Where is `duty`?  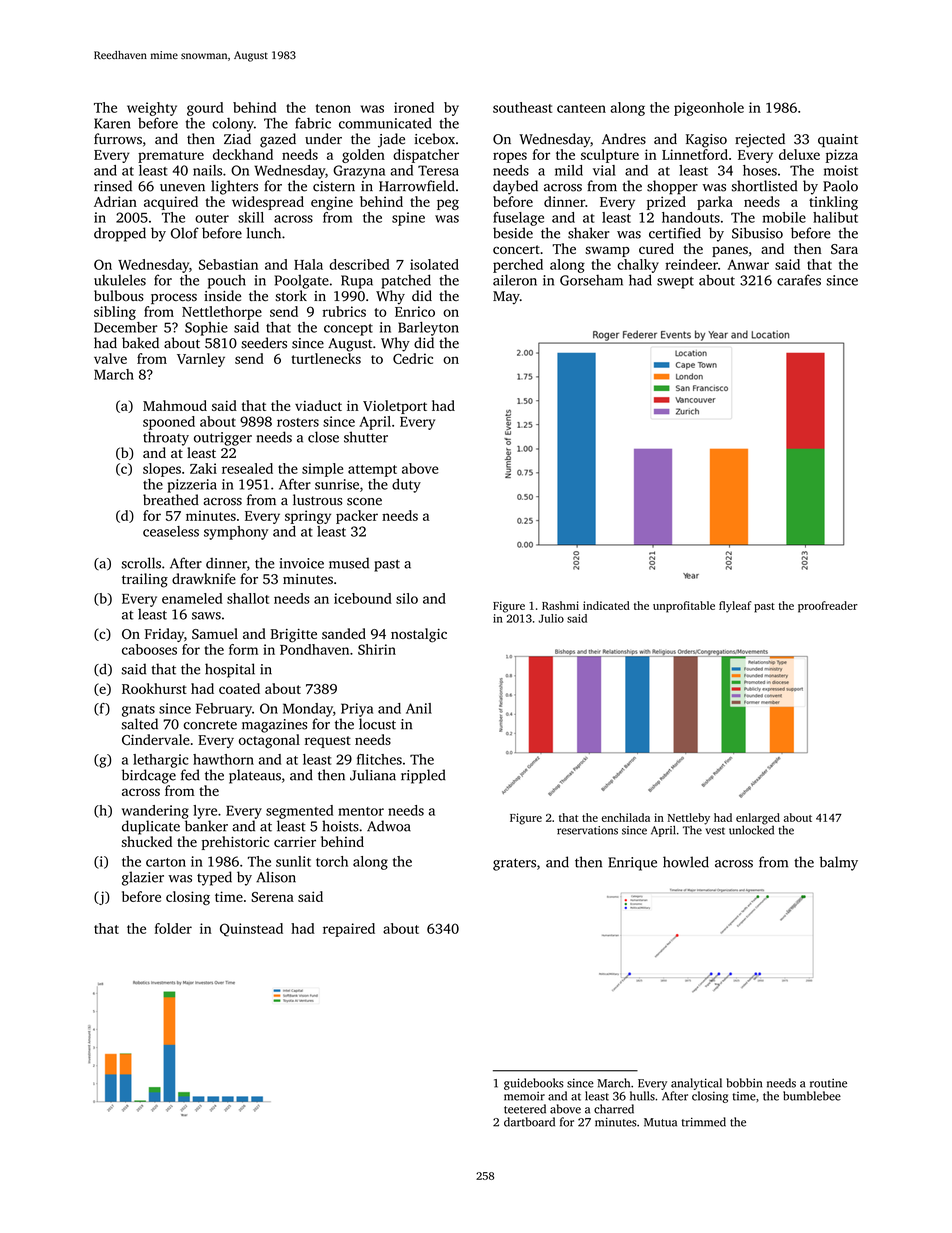
duty is located at coordinates (406, 486).
